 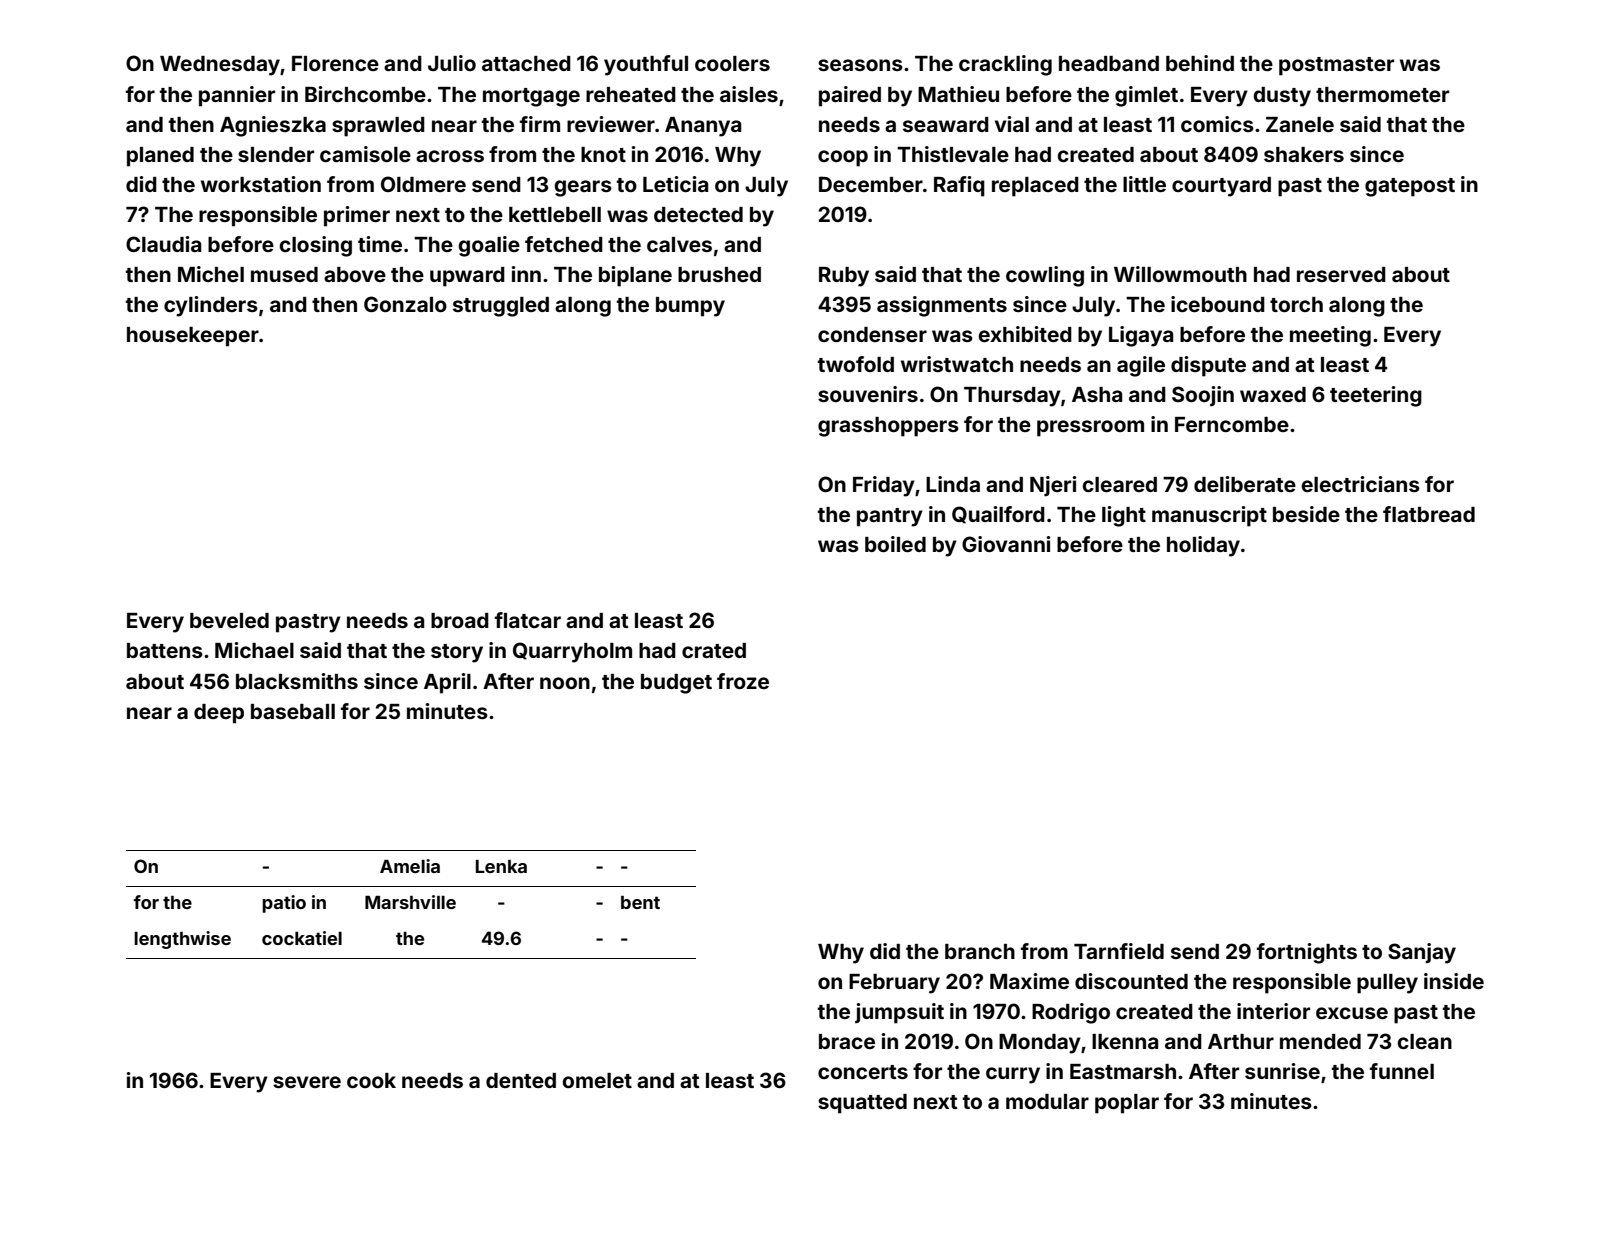 What do you see at coordinates (182, 940) in the image?
I see `lengthwise` at bounding box center [182, 940].
